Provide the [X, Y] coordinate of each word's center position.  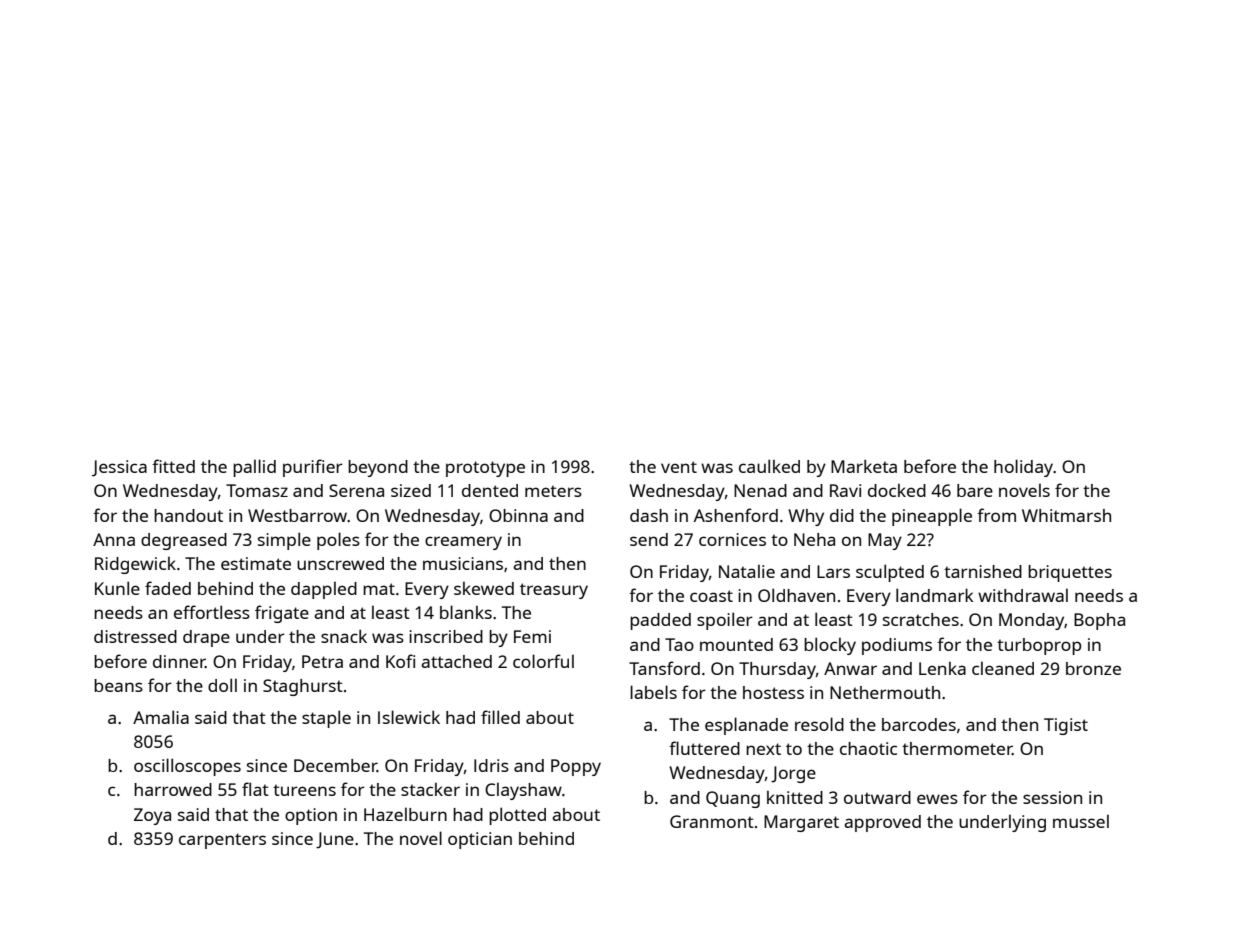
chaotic [868, 748]
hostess [773, 692]
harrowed [173, 789]
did [842, 515]
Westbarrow [297, 515]
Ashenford [736, 515]
